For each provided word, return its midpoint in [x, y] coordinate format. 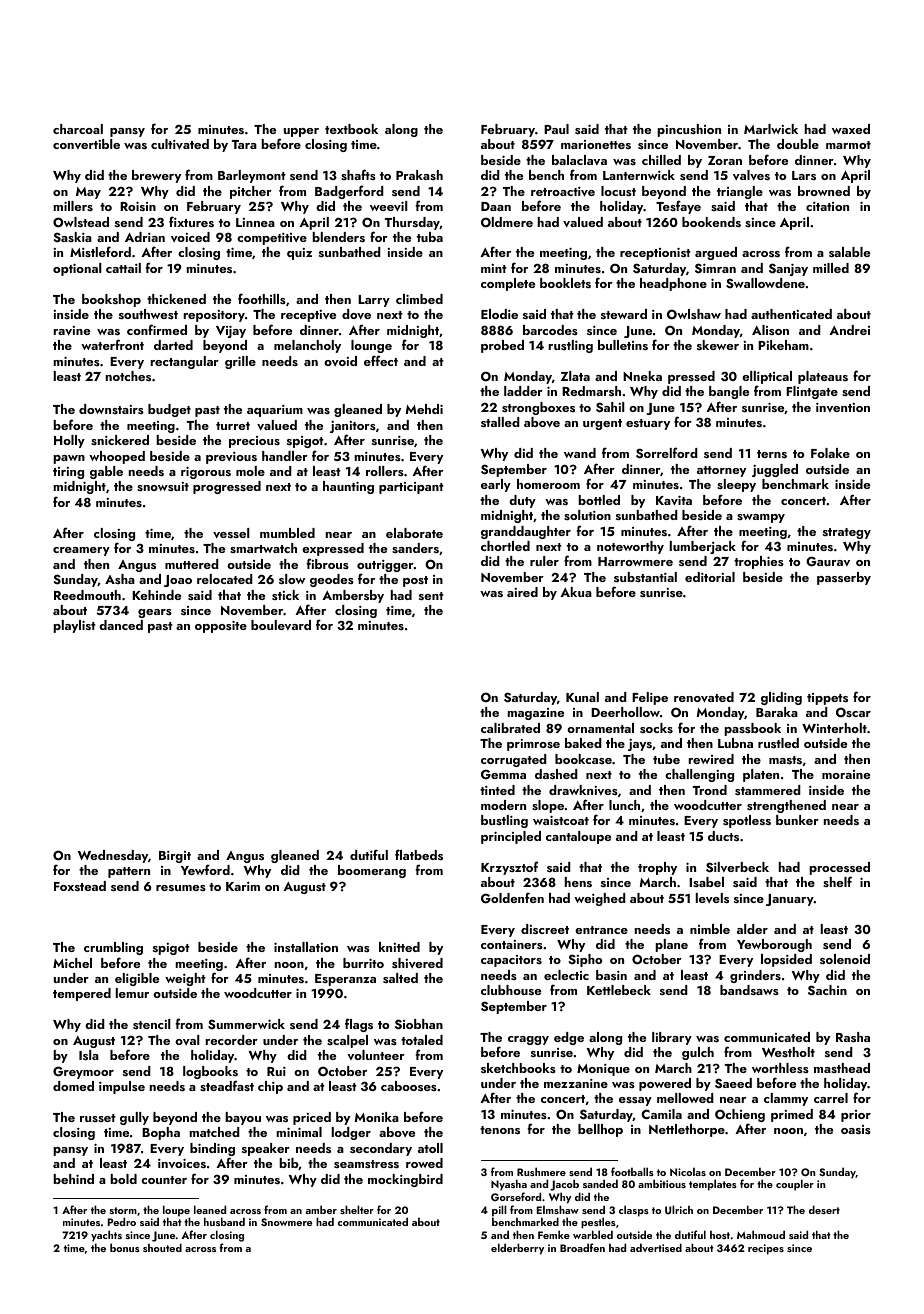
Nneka [642, 376]
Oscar [853, 712]
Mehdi [424, 409]
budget [169, 410]
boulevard [281, 625]
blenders [338, 237]
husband [224, 1221]
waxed [851, 129]
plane [671, 945]
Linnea [255, 222]
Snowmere [286, 1222]
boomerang [372, 871]
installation [306, 947]
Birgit [175, 857]
